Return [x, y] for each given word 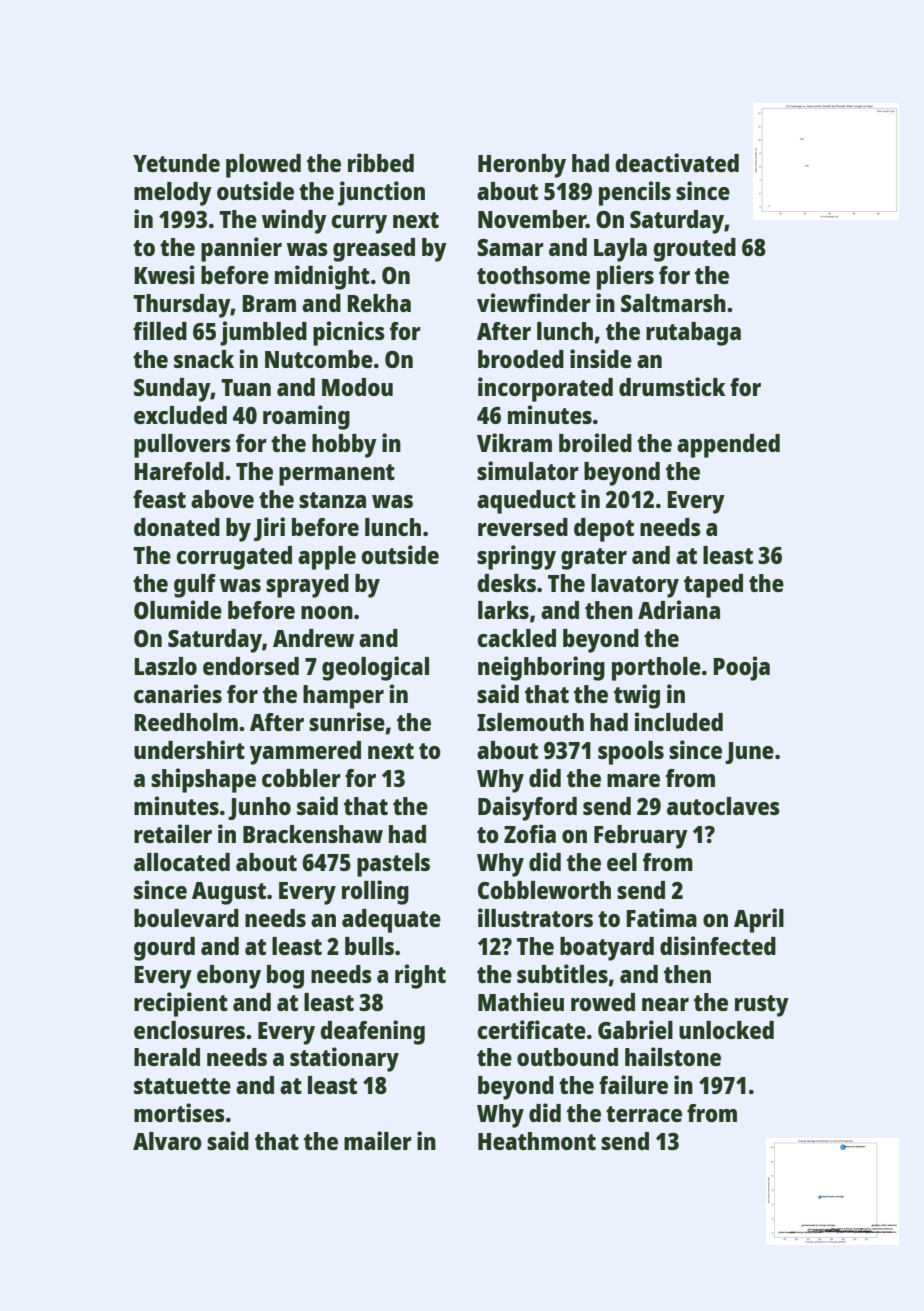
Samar [510, 247]
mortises [179, 1112]
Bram [269, 303]
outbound [567, 1057]
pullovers [182, 446]
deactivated [677, 162]
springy [516, 557]
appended [728, 446]
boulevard [186, 918]
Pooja [741, 668]
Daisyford [527, 808]
